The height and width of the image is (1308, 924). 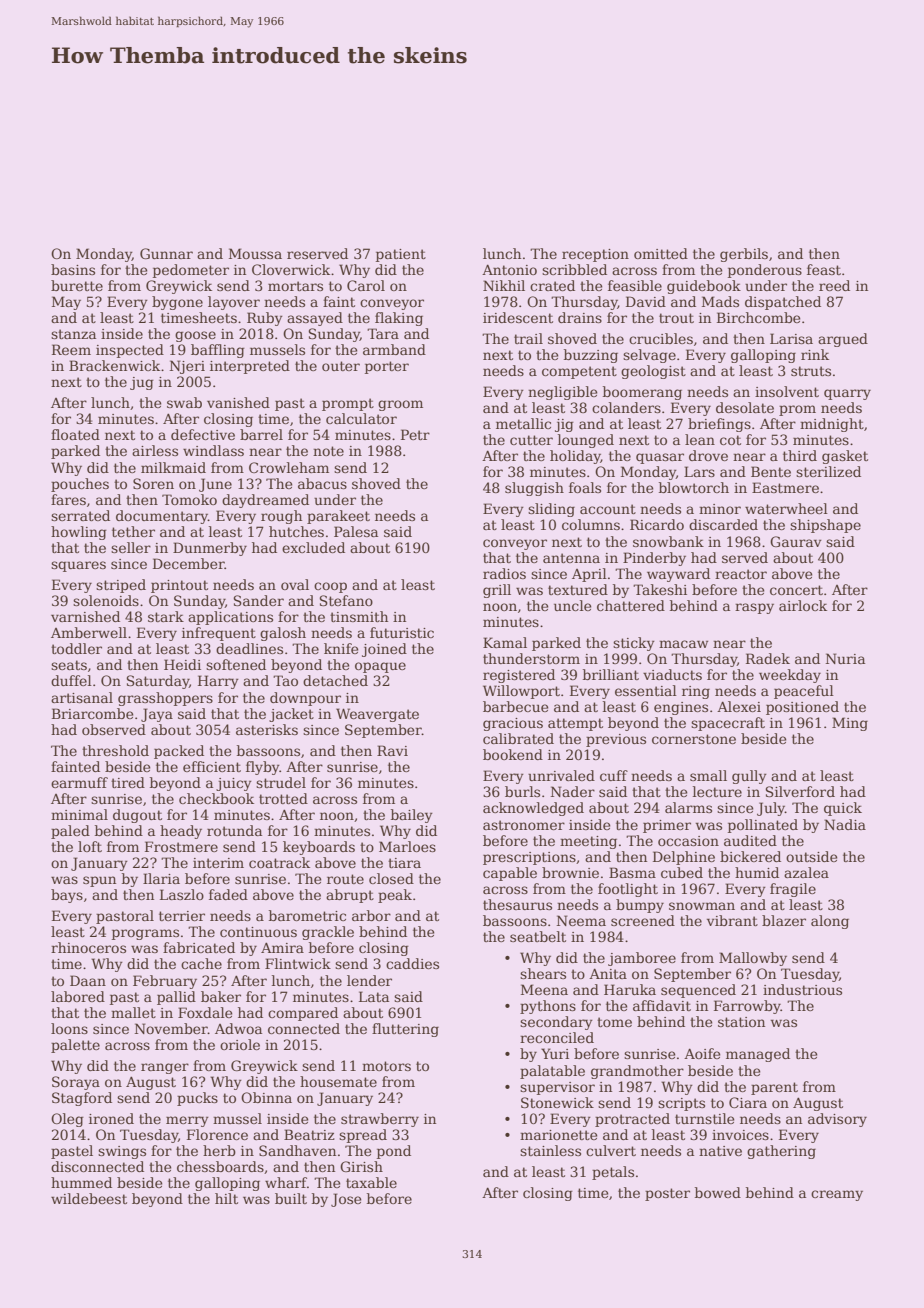 What do you see at coordinates (830, 922) in the image?
I see `along` at bounding box center [830, 922].
